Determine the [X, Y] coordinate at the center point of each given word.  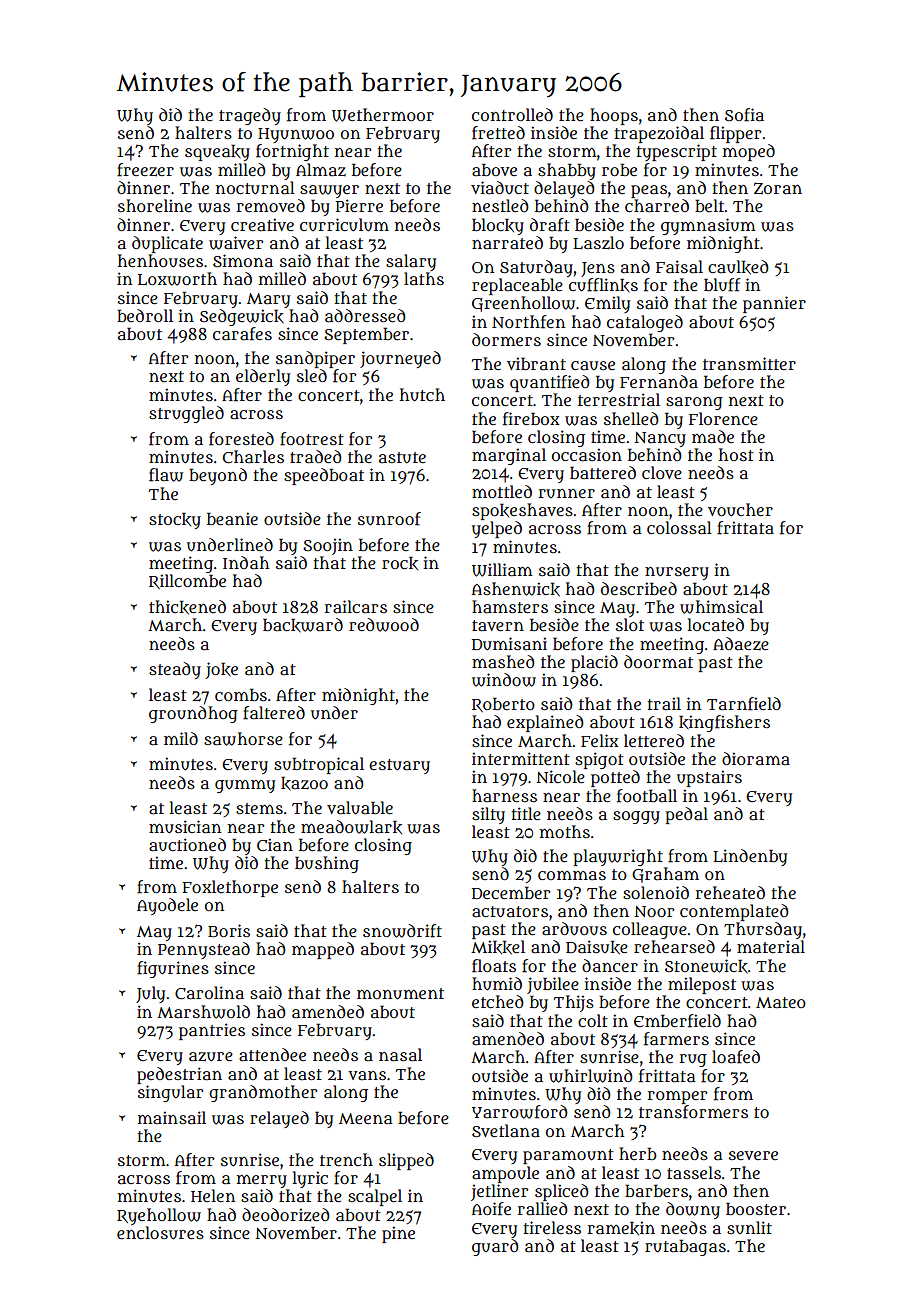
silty [488, 815]
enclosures [160, 1233]
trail [664, 703]
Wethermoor [383, 115]
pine [398, 1234]
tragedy [250, 116]
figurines [173, 969]
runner [567, 493]
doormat [658, 661]
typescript [676, 152]
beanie [232, 518]
